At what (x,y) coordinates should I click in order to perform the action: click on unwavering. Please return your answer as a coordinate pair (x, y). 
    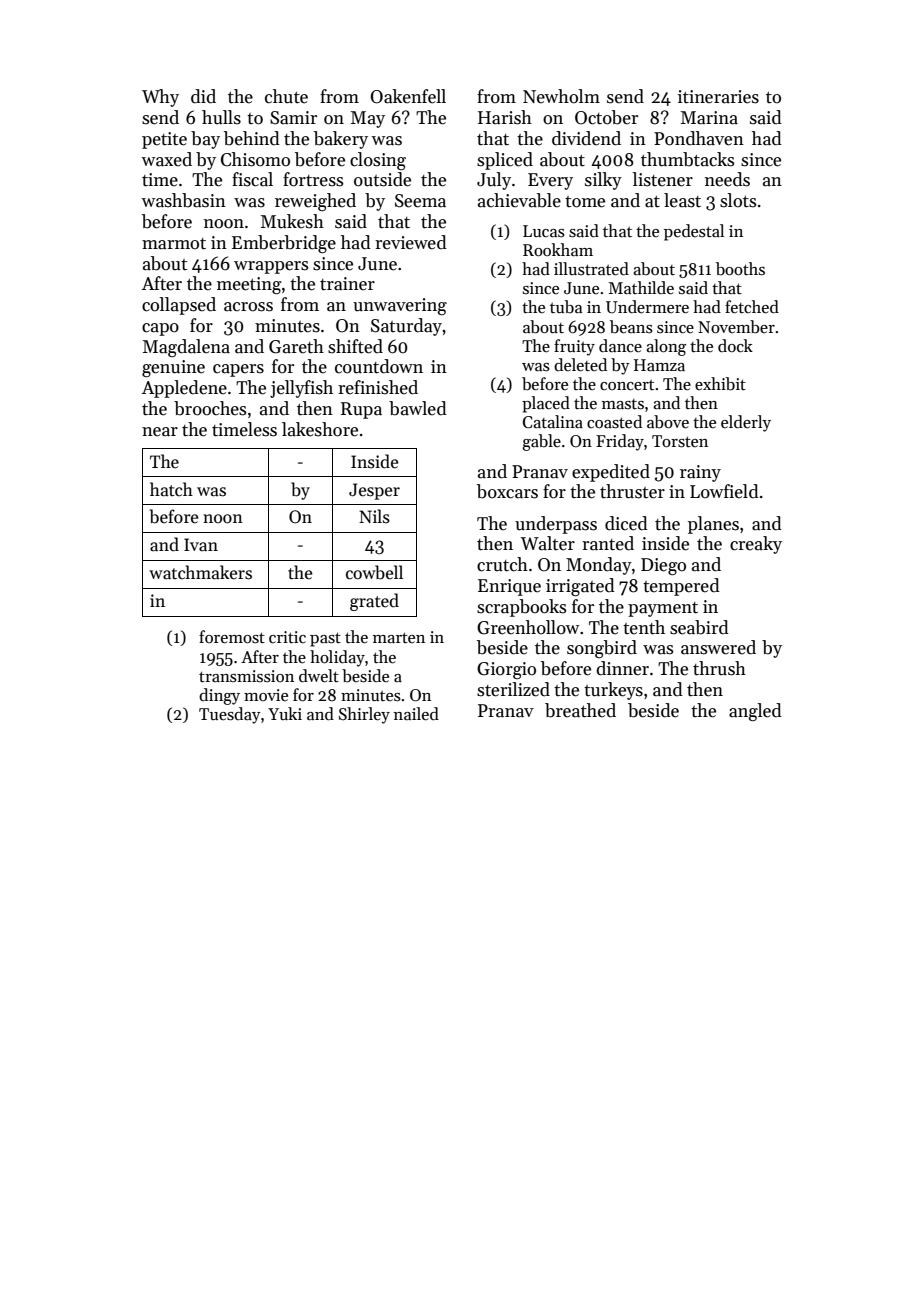
    Looking at the image, I should click on (400, 306).
